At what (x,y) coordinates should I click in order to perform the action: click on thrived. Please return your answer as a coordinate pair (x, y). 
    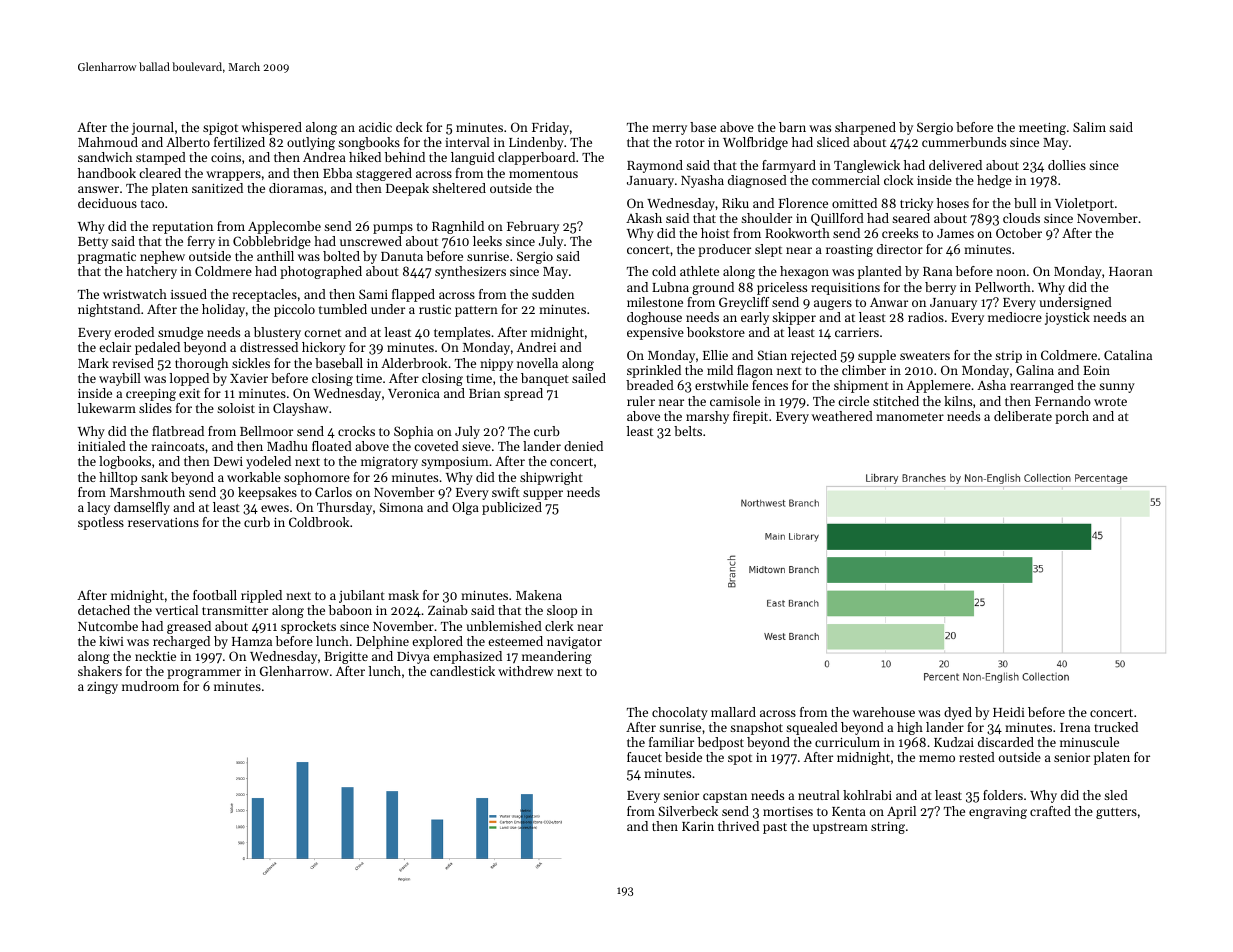
    Looking at the image, I should click on (738, 826).
